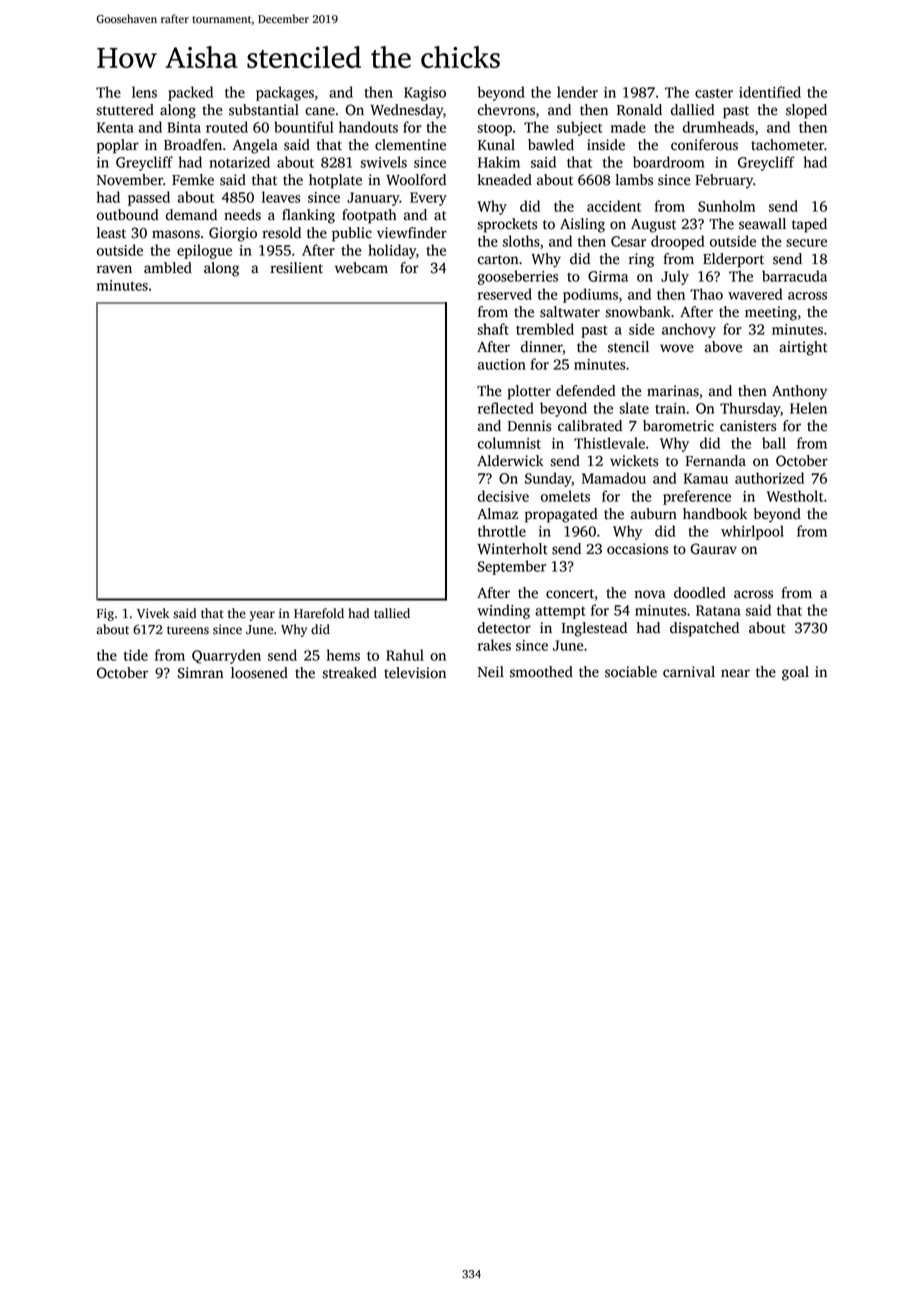  What do you see at coordinates (718, 610) in the screenshot?
I see `Ratana` at bounding box center [718, 610].
